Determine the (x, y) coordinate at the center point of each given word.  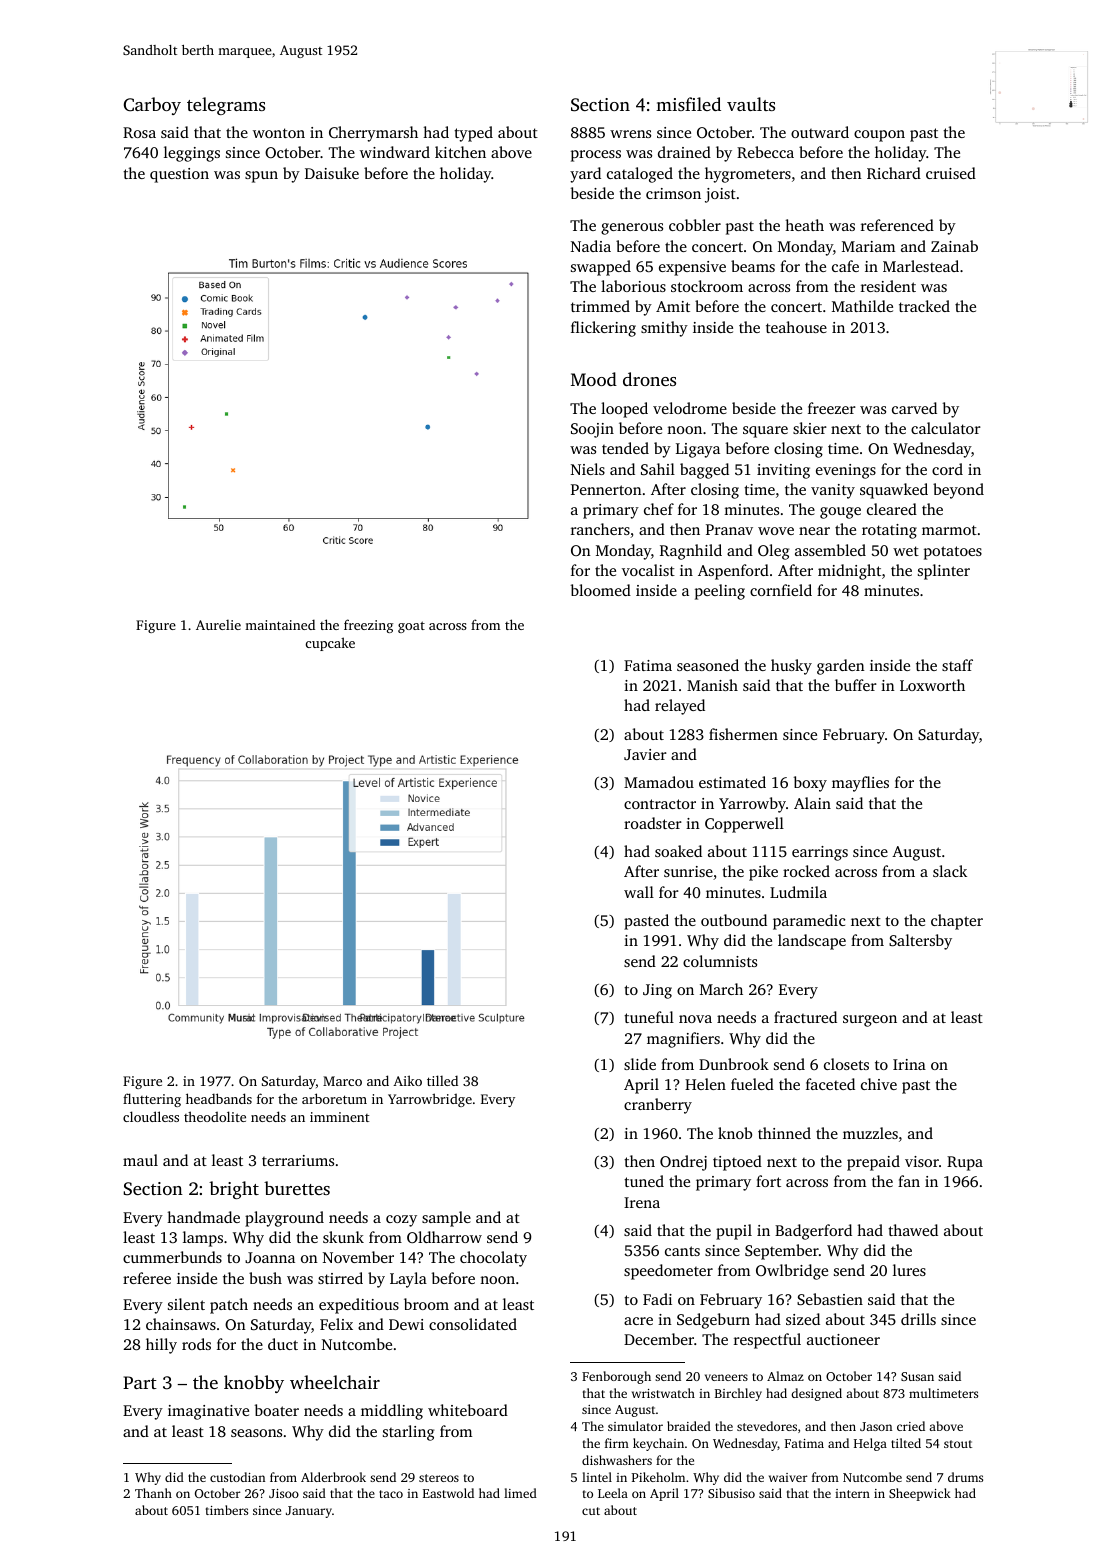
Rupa (965, 1163)
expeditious (359, 1306)
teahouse (796, 327)
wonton (279, 133)
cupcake (330, 644)
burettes (297, 1188)
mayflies (860, 784)
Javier (645, 754)
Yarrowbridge (430, 1100)
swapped (601, 268)
